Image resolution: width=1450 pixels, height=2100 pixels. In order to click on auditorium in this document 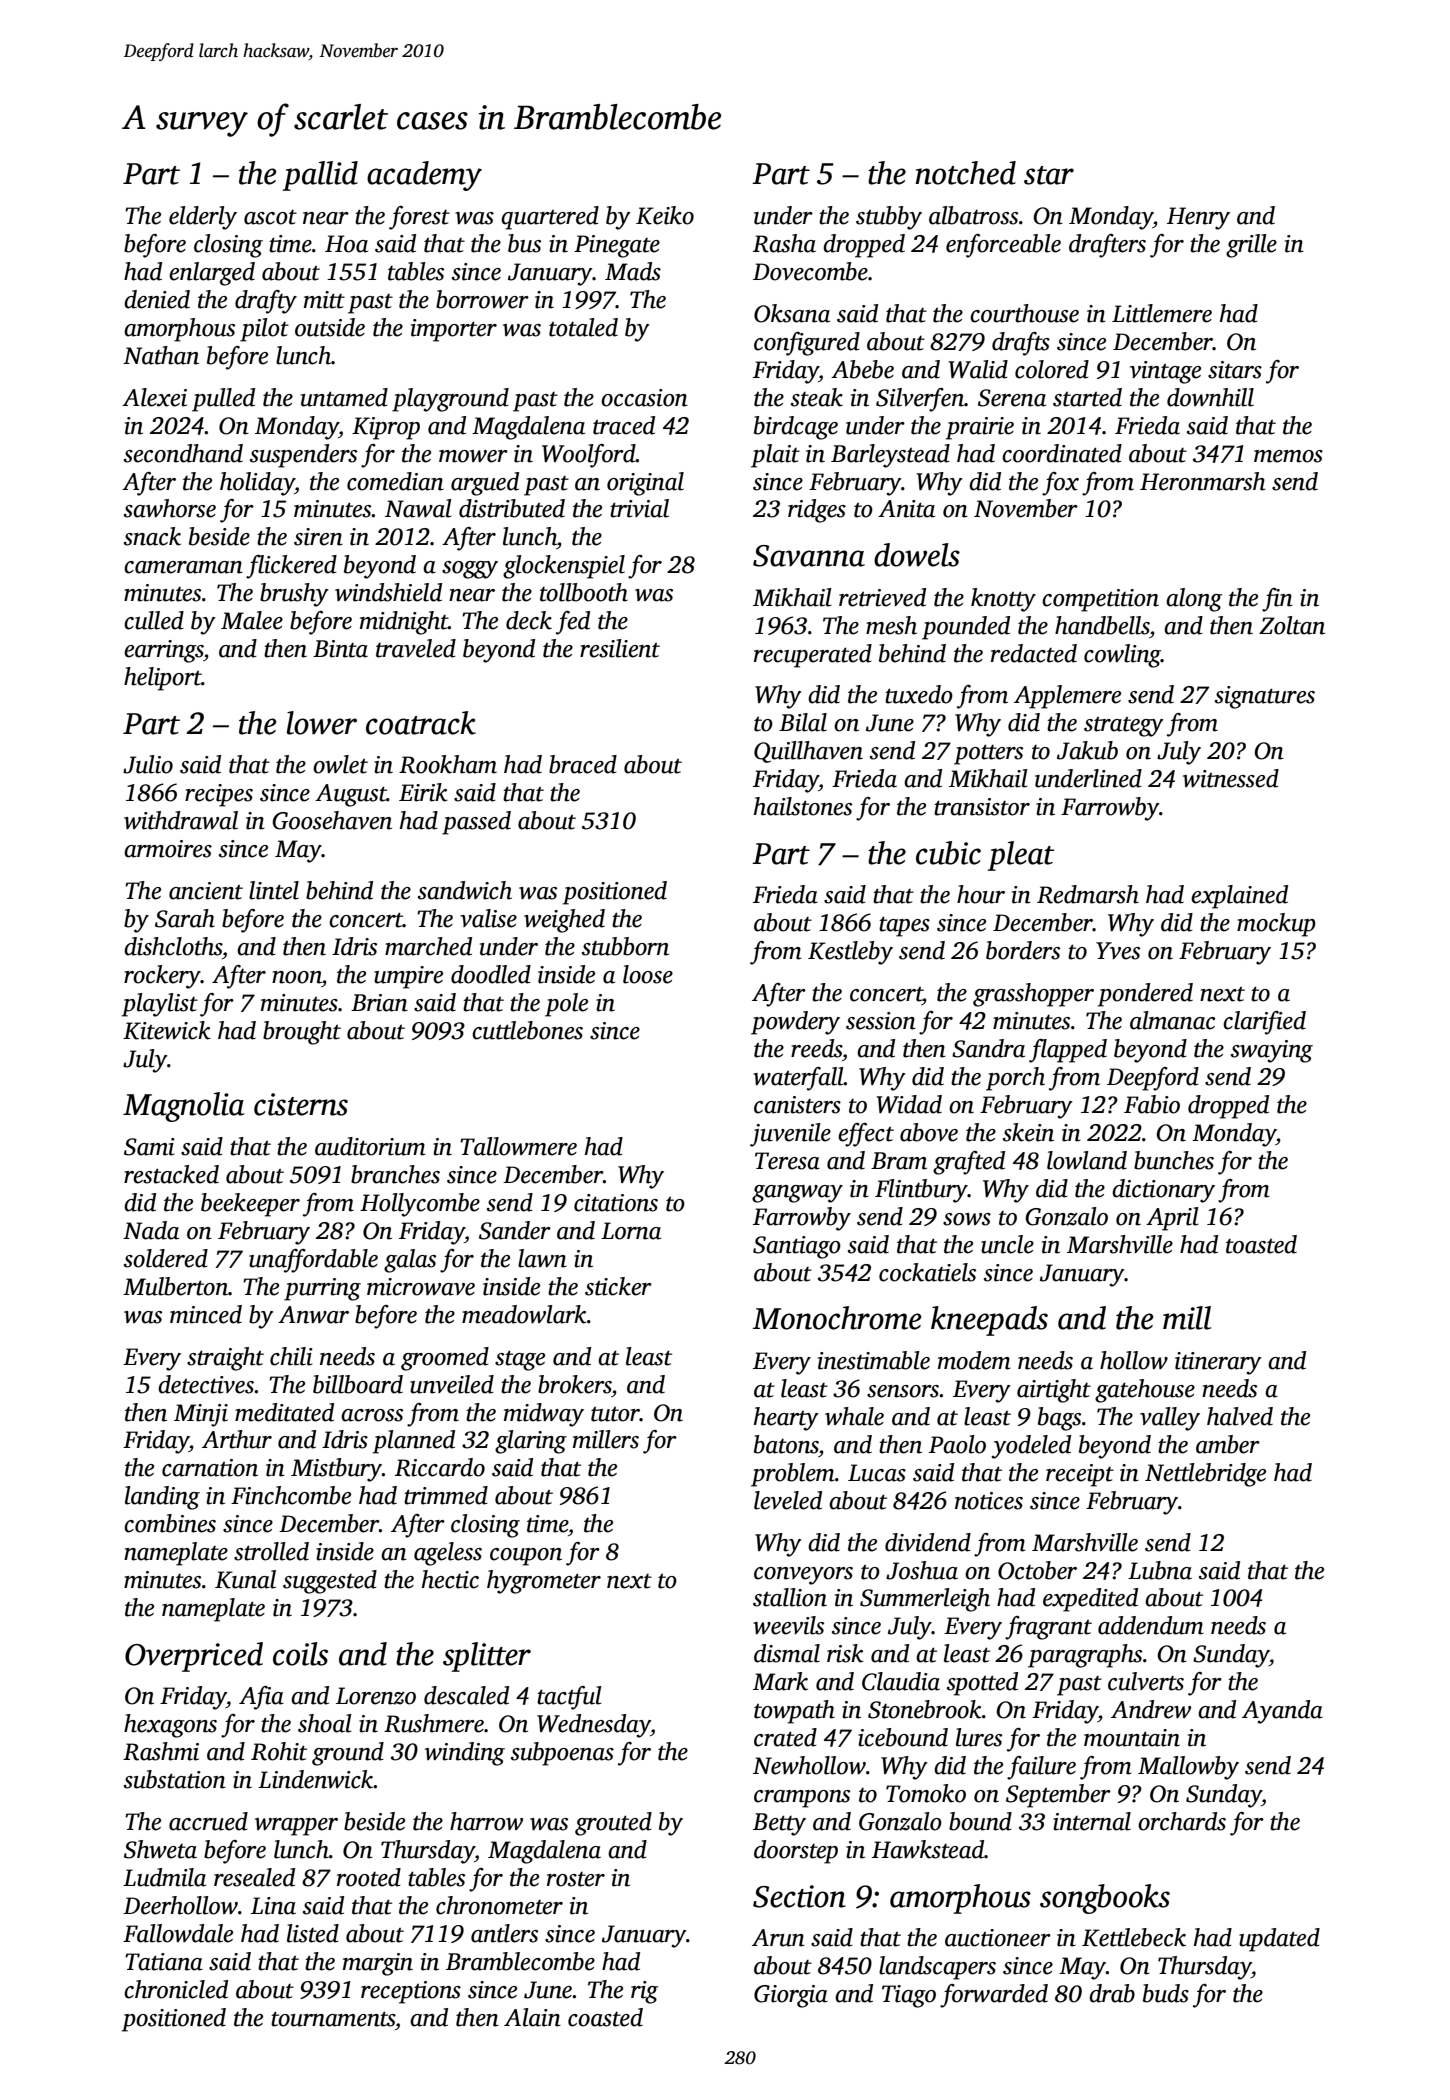, I will do `click(370, 1146)`.
